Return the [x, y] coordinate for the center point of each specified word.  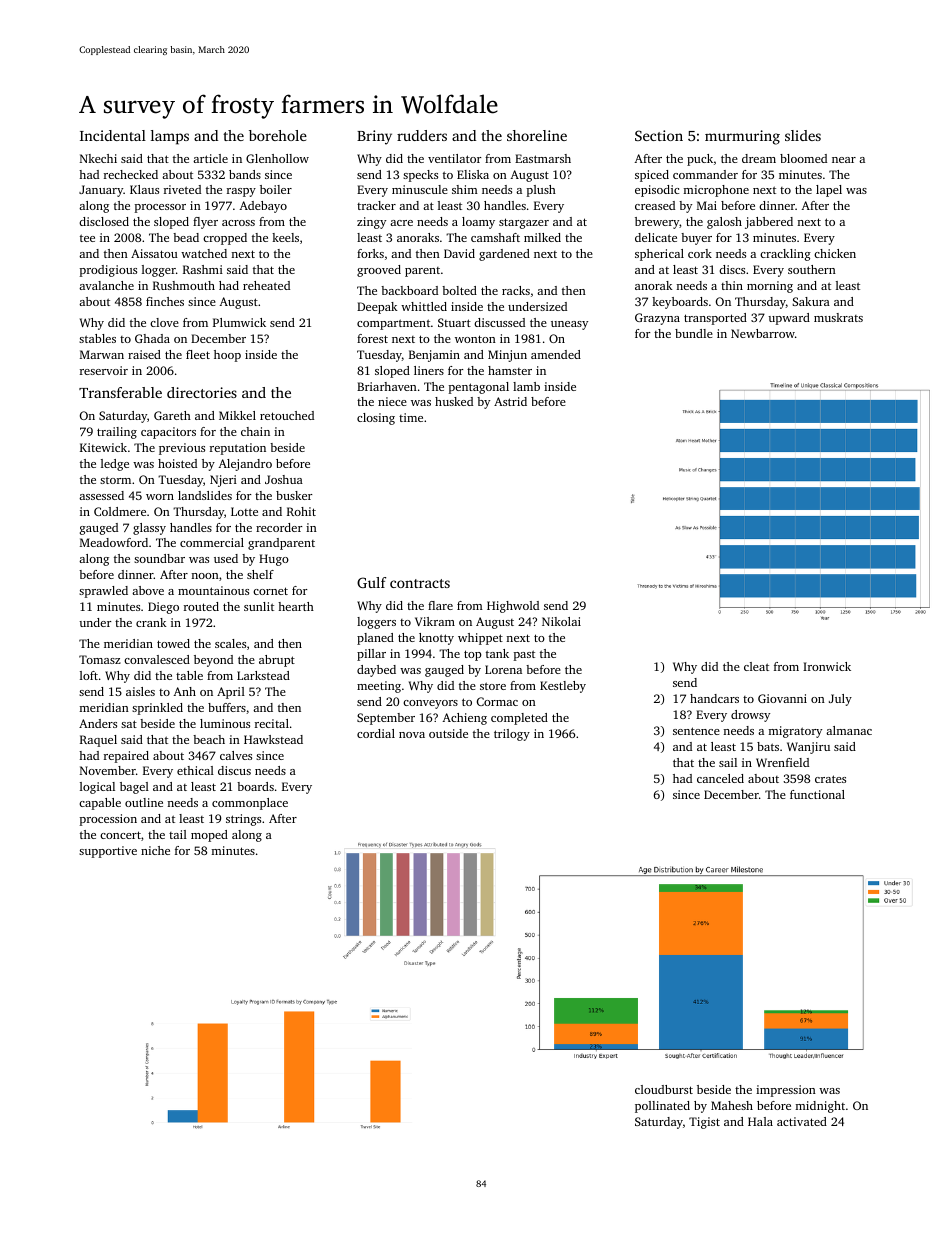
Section [659, 135]
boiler [276, 189]
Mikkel [237, 415]
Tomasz [100, 659]
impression [786, 1091]
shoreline [537, 135]
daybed [376, 671]
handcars [714, 698]
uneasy [569, 325]
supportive [108, 852]
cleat [756, 666]
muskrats [838, 317]
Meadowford [114, 542]
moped [209, 836]
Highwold [513, 607]
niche [155, 850]
